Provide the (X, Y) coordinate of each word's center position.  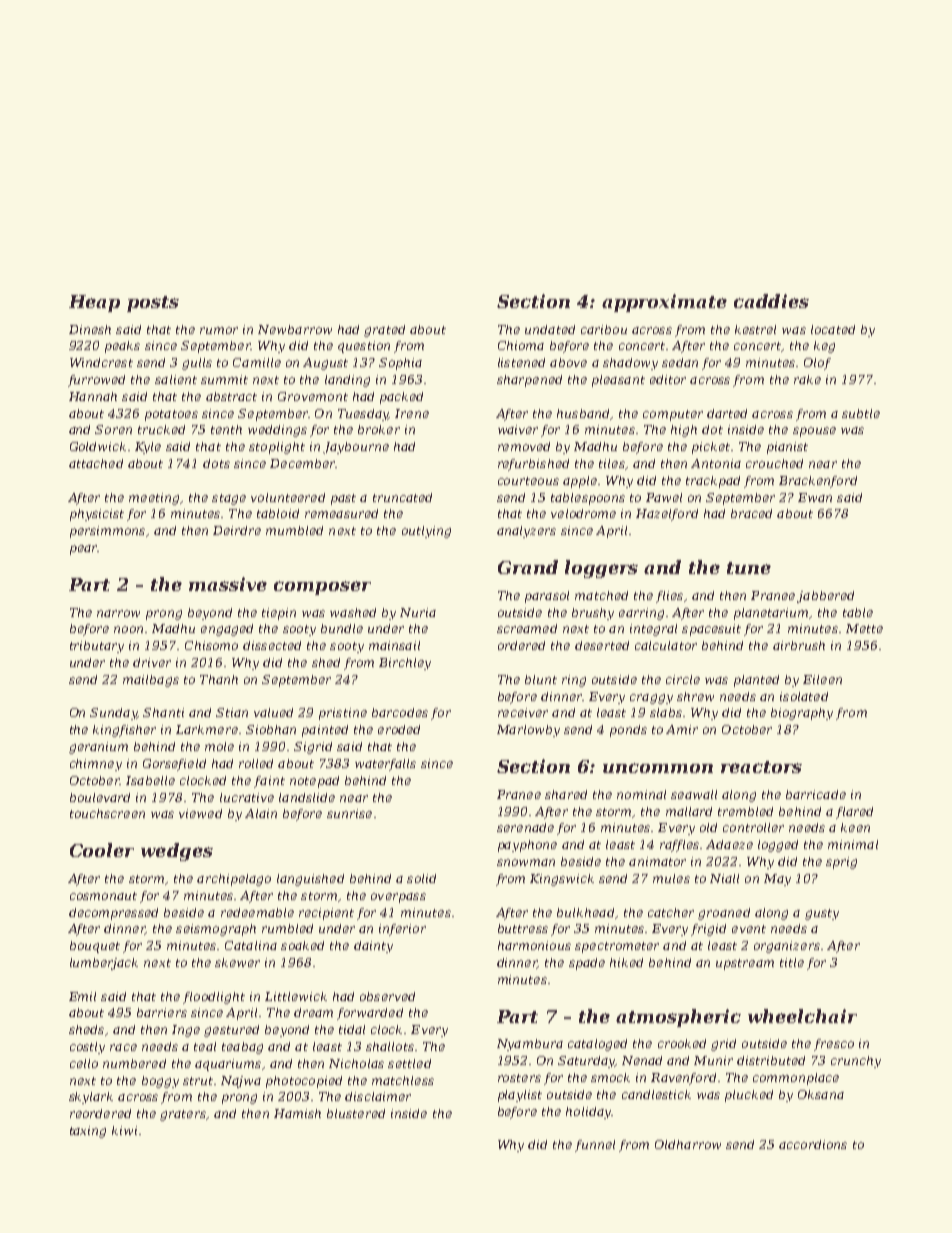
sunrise (349, 813)
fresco (834, 1045)
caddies (771, 301)
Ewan (815, 497)
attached (96, 463)
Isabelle (150, 780)
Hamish (297, 1113)
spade (587, 964)
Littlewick (296, 996)
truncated (402, 497)
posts (153, 304)
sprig (841, 863)
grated (384, 331)
